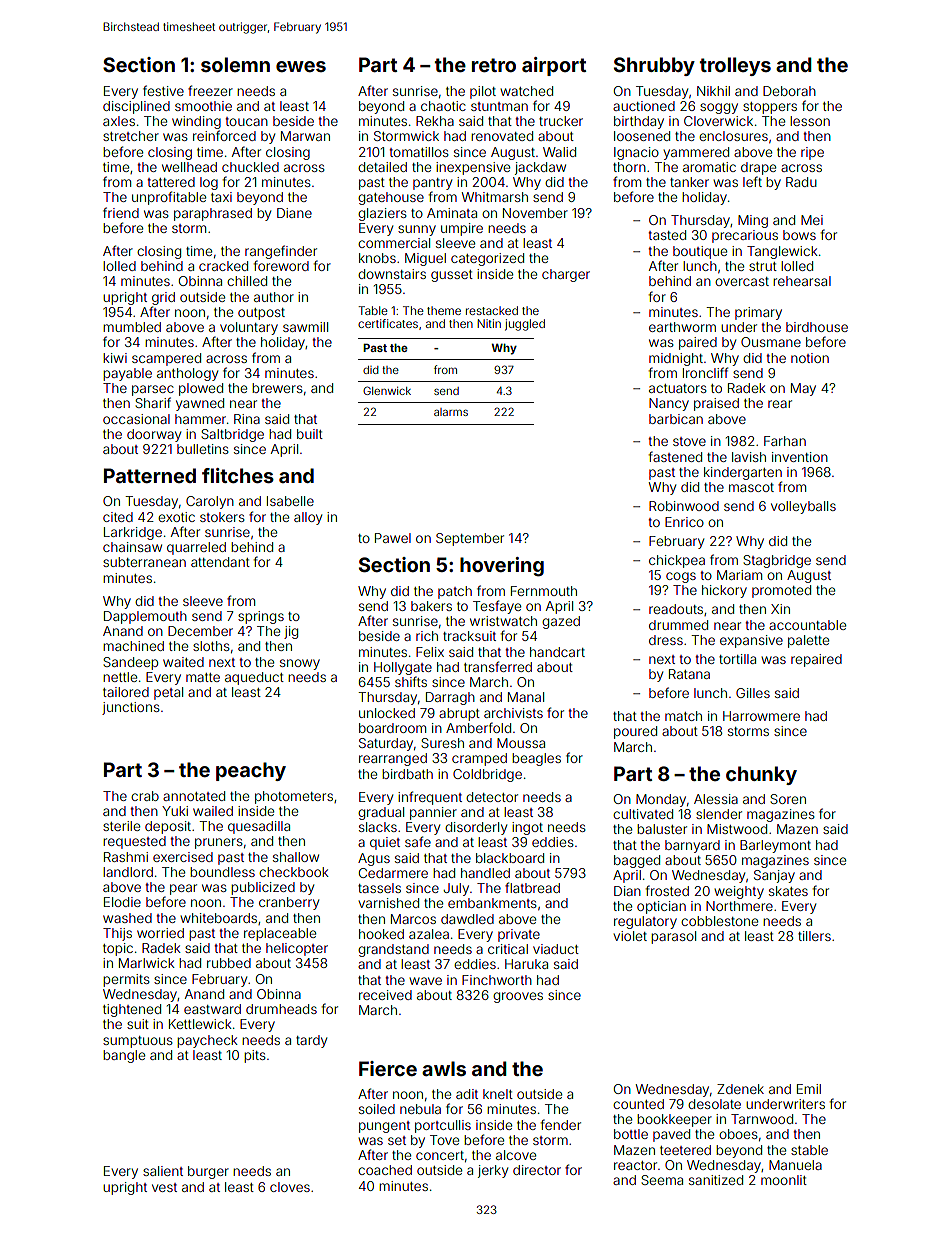 Image resolution: width=952 pixels, height=1233 pixels. I want to click on solemn, so click(235, 64).
